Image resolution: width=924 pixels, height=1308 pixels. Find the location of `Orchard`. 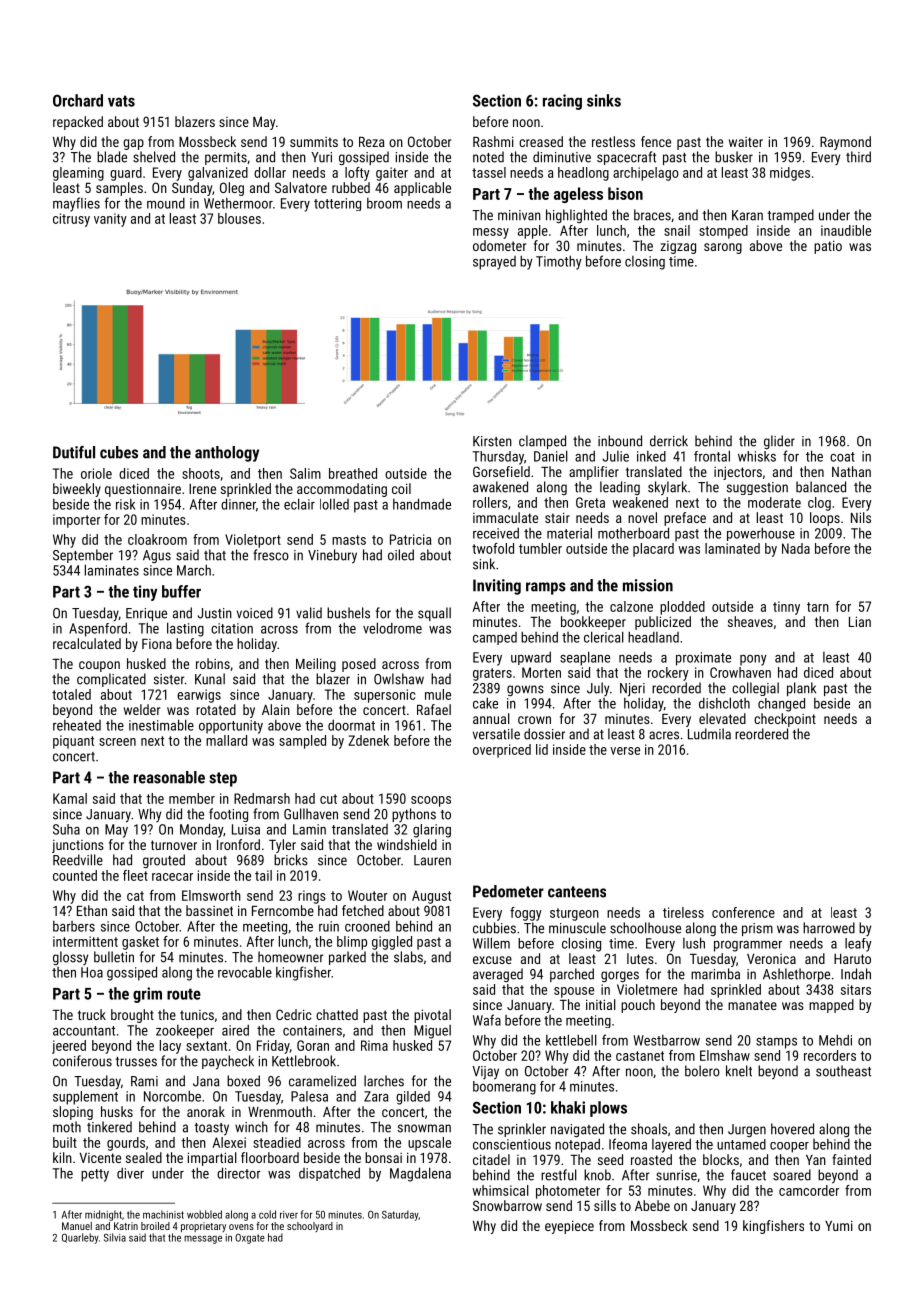

Orchard is located at coordinates (78, 100).
